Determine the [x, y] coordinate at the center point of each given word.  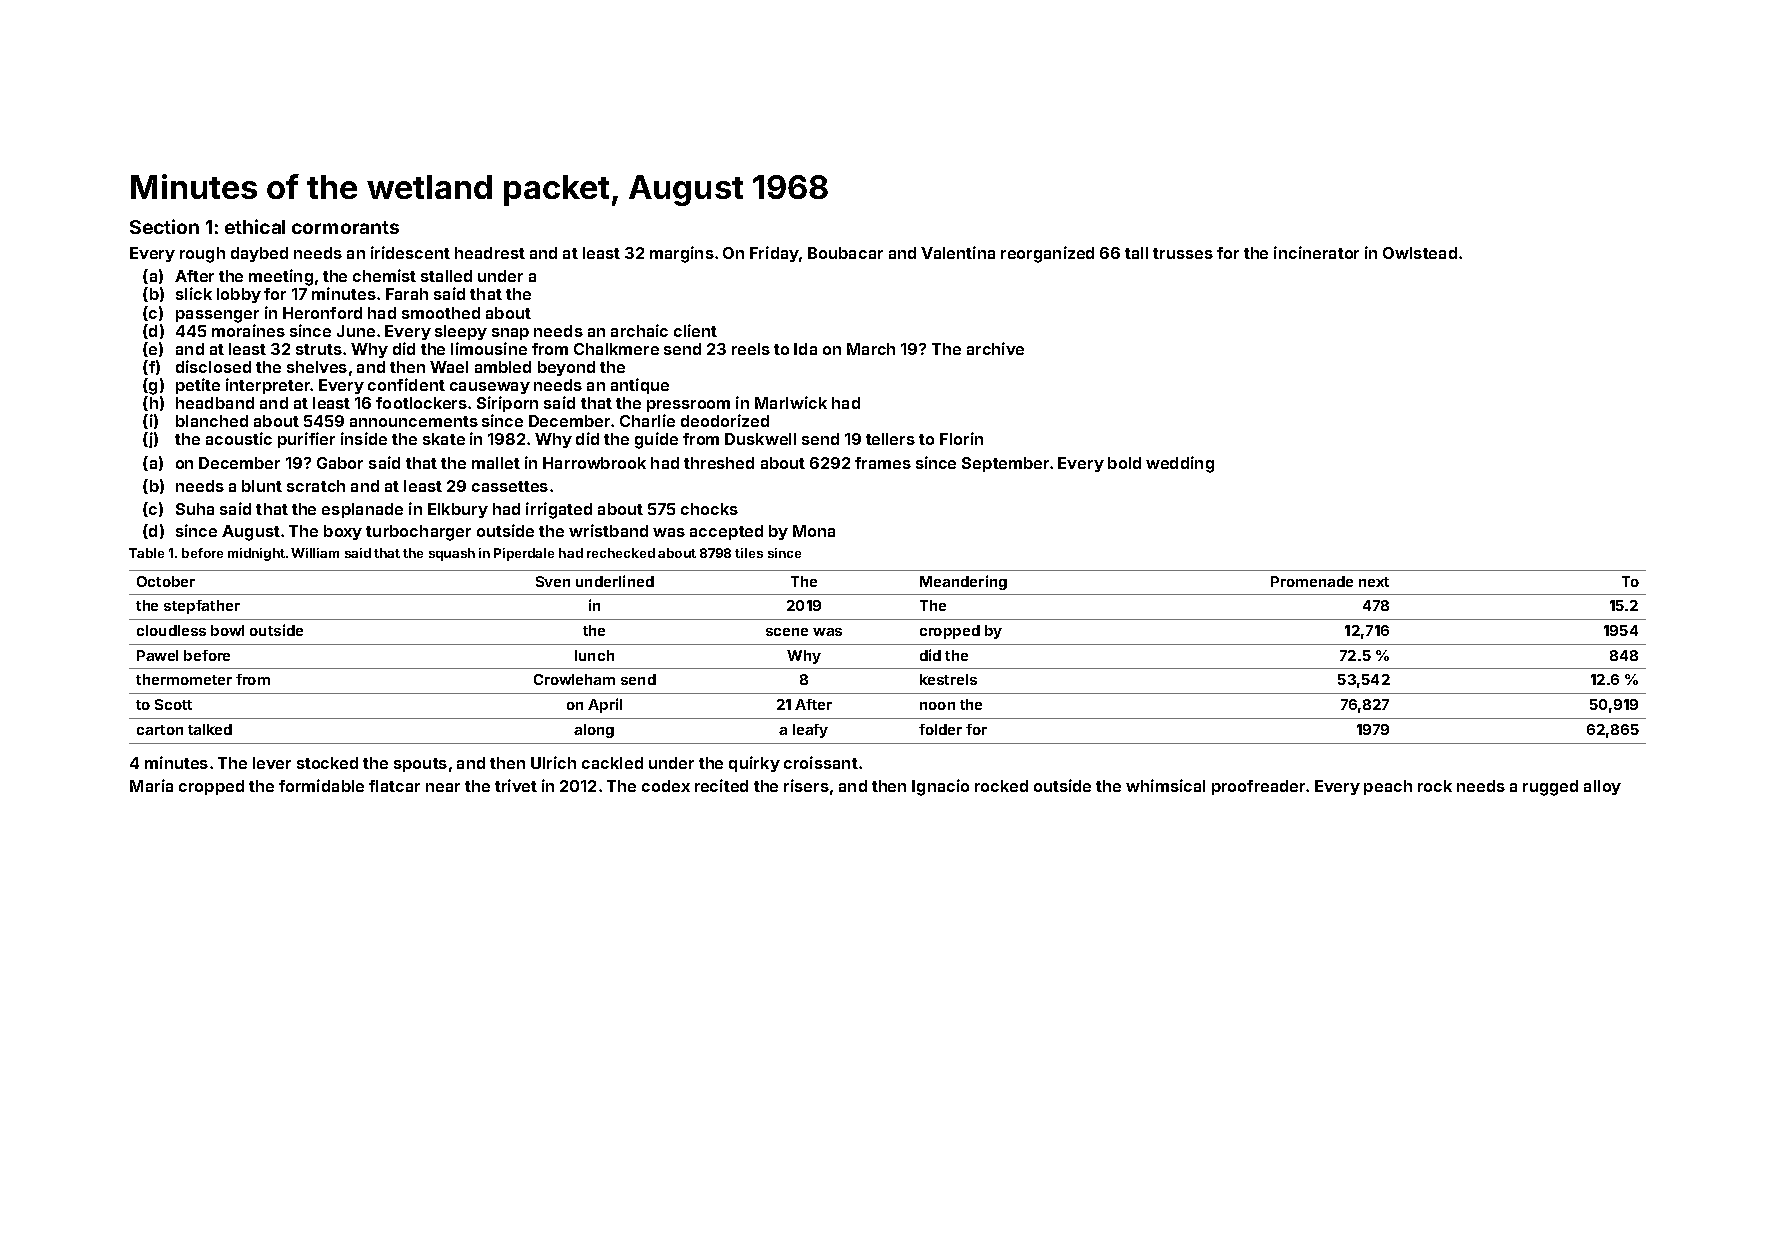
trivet [516, 785]
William [315, 553]
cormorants [345, 227]
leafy [810, 731]
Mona [814, 531]
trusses [1183, 253]
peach [1388, 787]
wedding [1180, 464]
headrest [490, 253]
